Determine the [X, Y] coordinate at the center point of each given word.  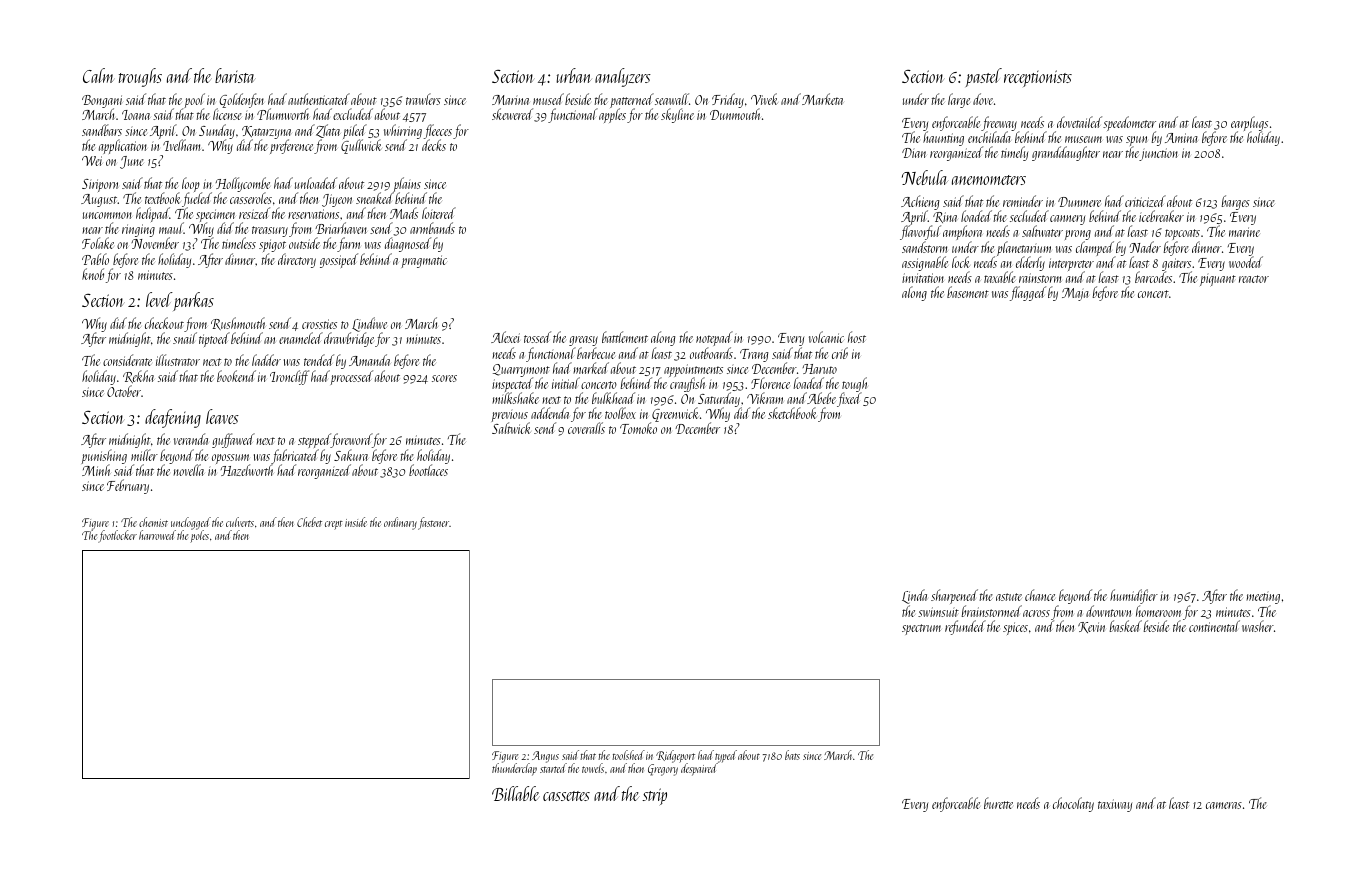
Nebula [925, 177]
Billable [516, 793]
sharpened [954, 596]
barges [1236, 202]
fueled [197, 200]
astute [1009, 597]
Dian [914, 153]
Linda [914, 596]
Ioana [136, 115]
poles [199, 537]
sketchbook [792, 413]
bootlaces [428, 470]
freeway [1000, 124]
